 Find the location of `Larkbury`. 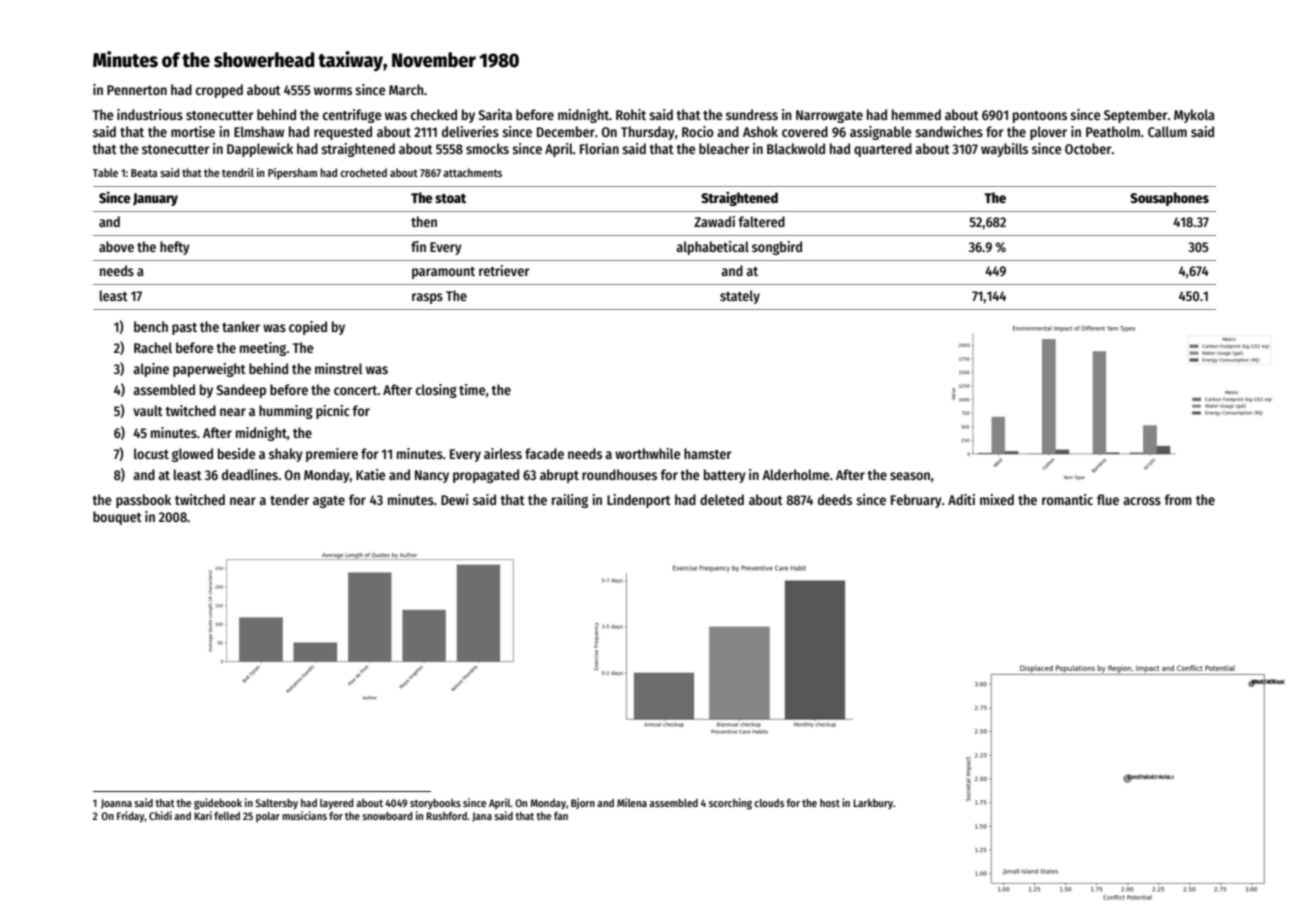

Larkbury is located at coordinates (873, 804).
